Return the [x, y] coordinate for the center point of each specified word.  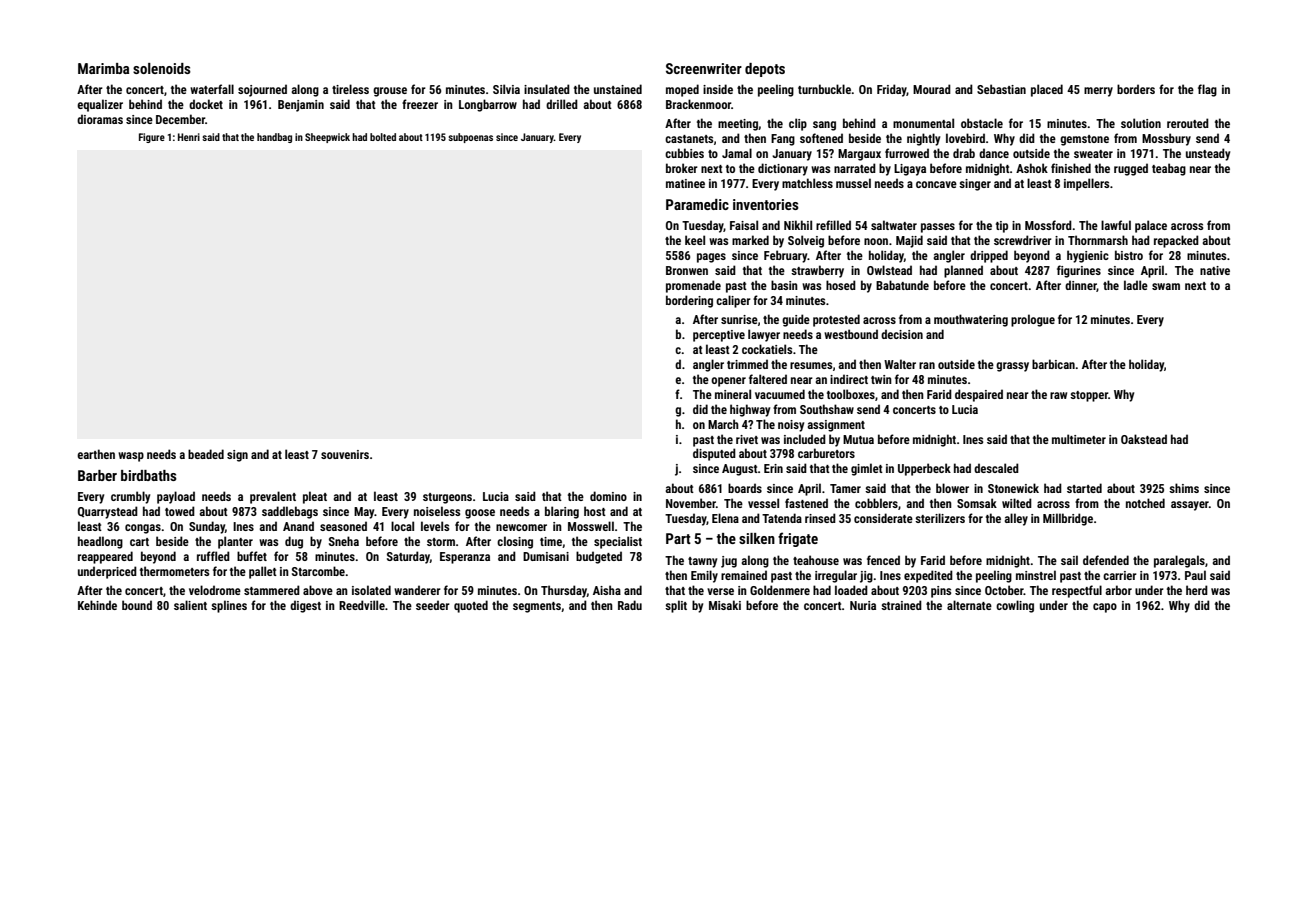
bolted [383, 137]
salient [190, 605]
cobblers [876, 503]
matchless [807, 183]
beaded [206, 454]
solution [1141, 123]
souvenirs [345, 454]
